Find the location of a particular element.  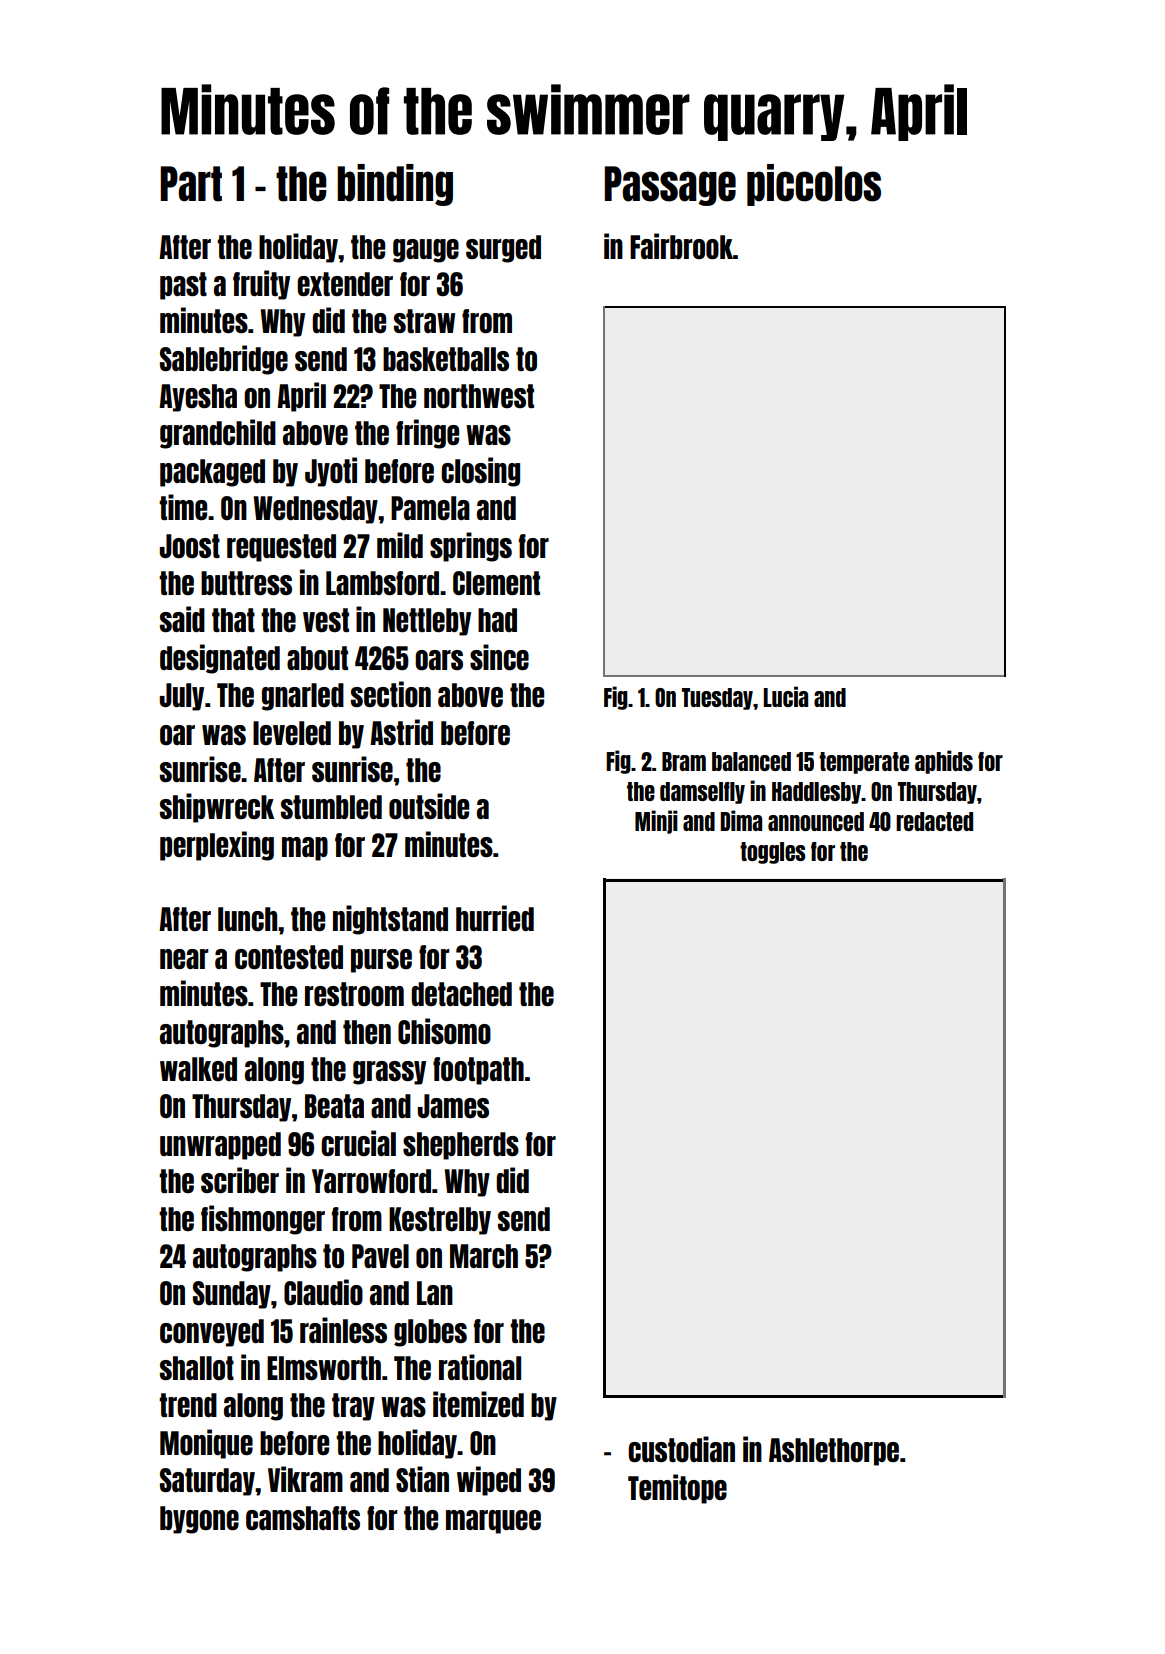

closing is located at coordinates (480, 472).
